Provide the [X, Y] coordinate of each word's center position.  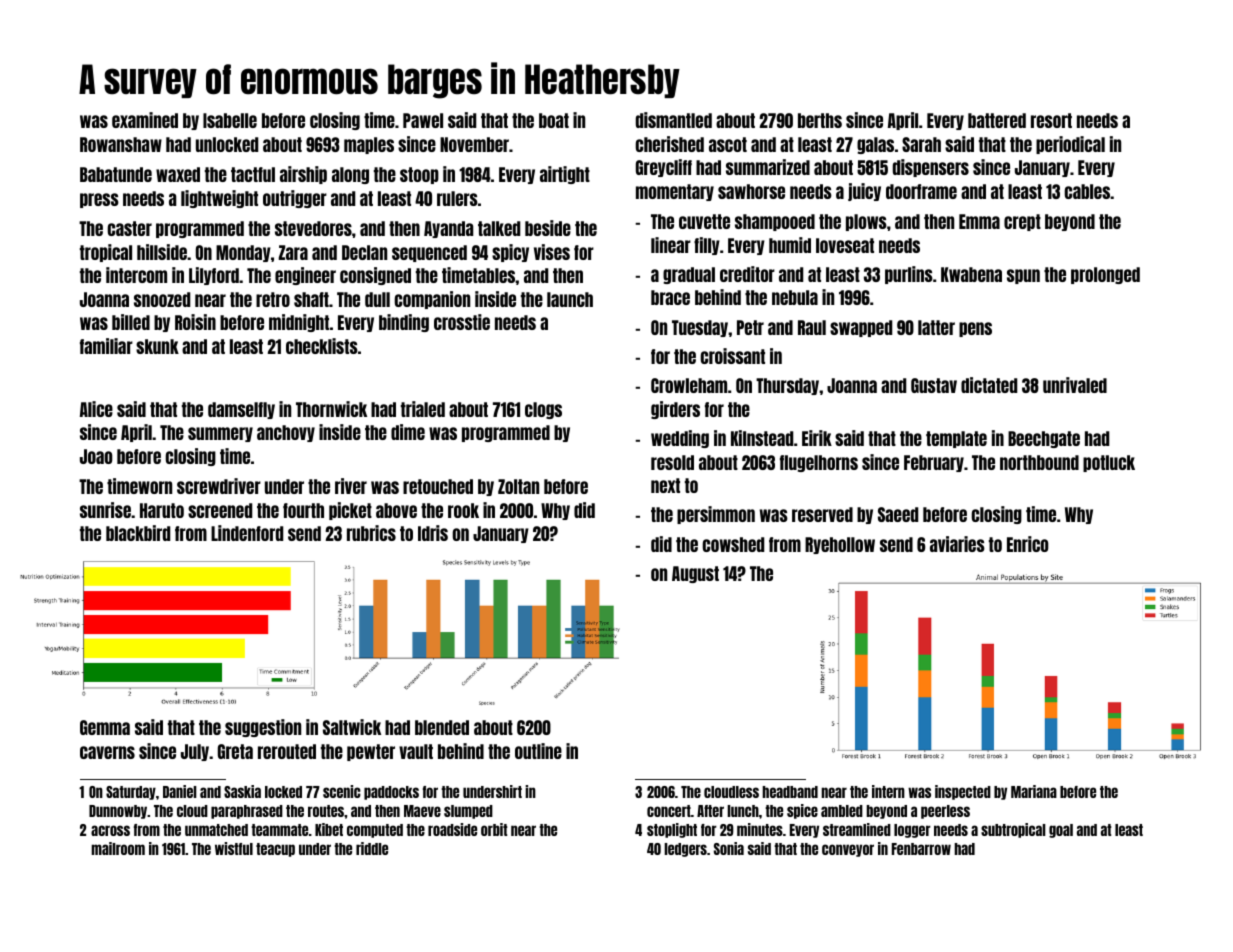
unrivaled [1075, 385]
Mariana [1034, 791]
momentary [675, 192]
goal [1061, 831]
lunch [743, 811]
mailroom [118, 848]
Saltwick [352, 727]
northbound [1039, 462]
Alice [96, 409]
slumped [468, 812]
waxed [178, 174]
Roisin [195, 322]
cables [1087, 191]
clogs [543, 410]
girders [675, 410]
